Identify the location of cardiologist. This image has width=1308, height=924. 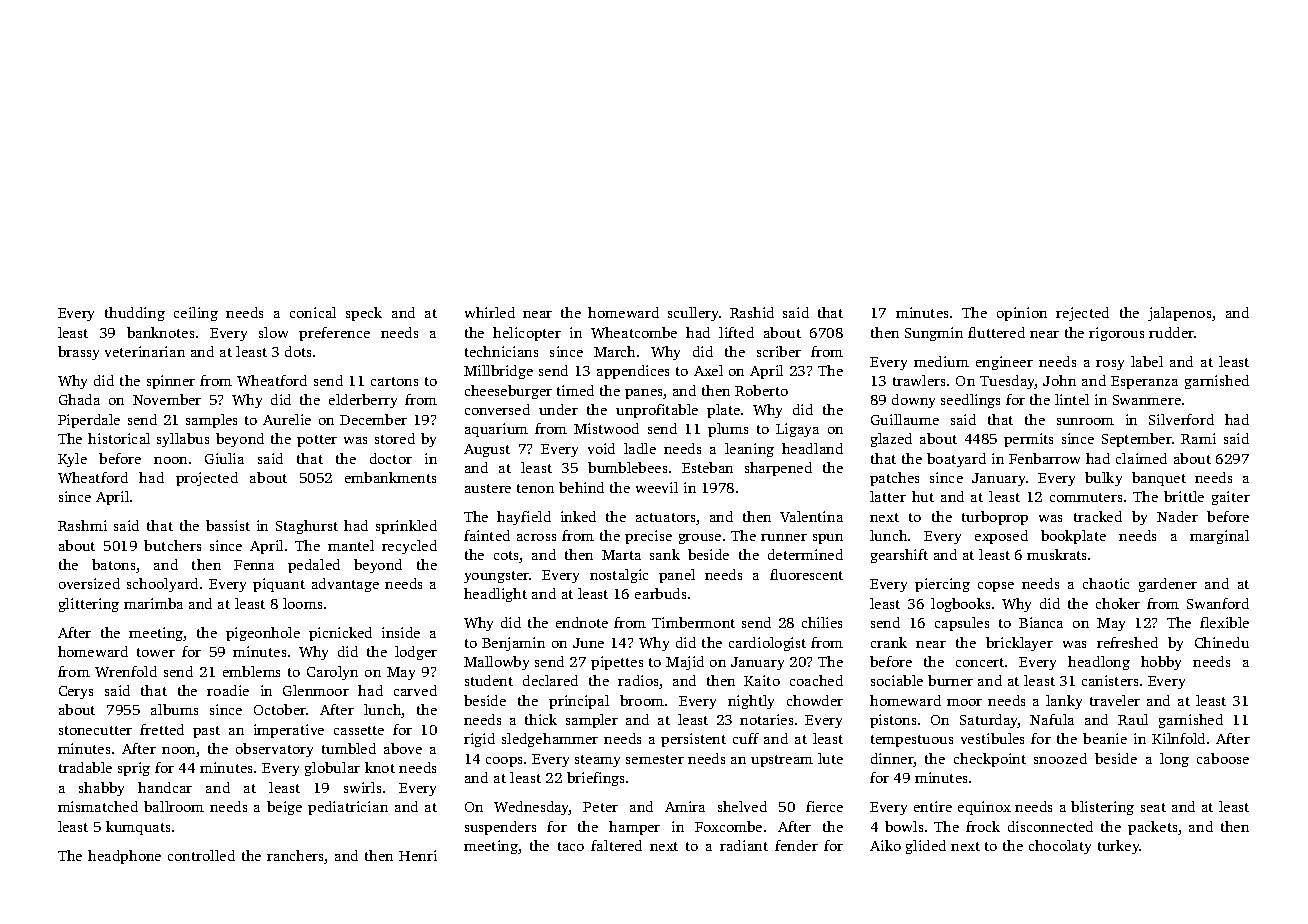
(767, 644).
